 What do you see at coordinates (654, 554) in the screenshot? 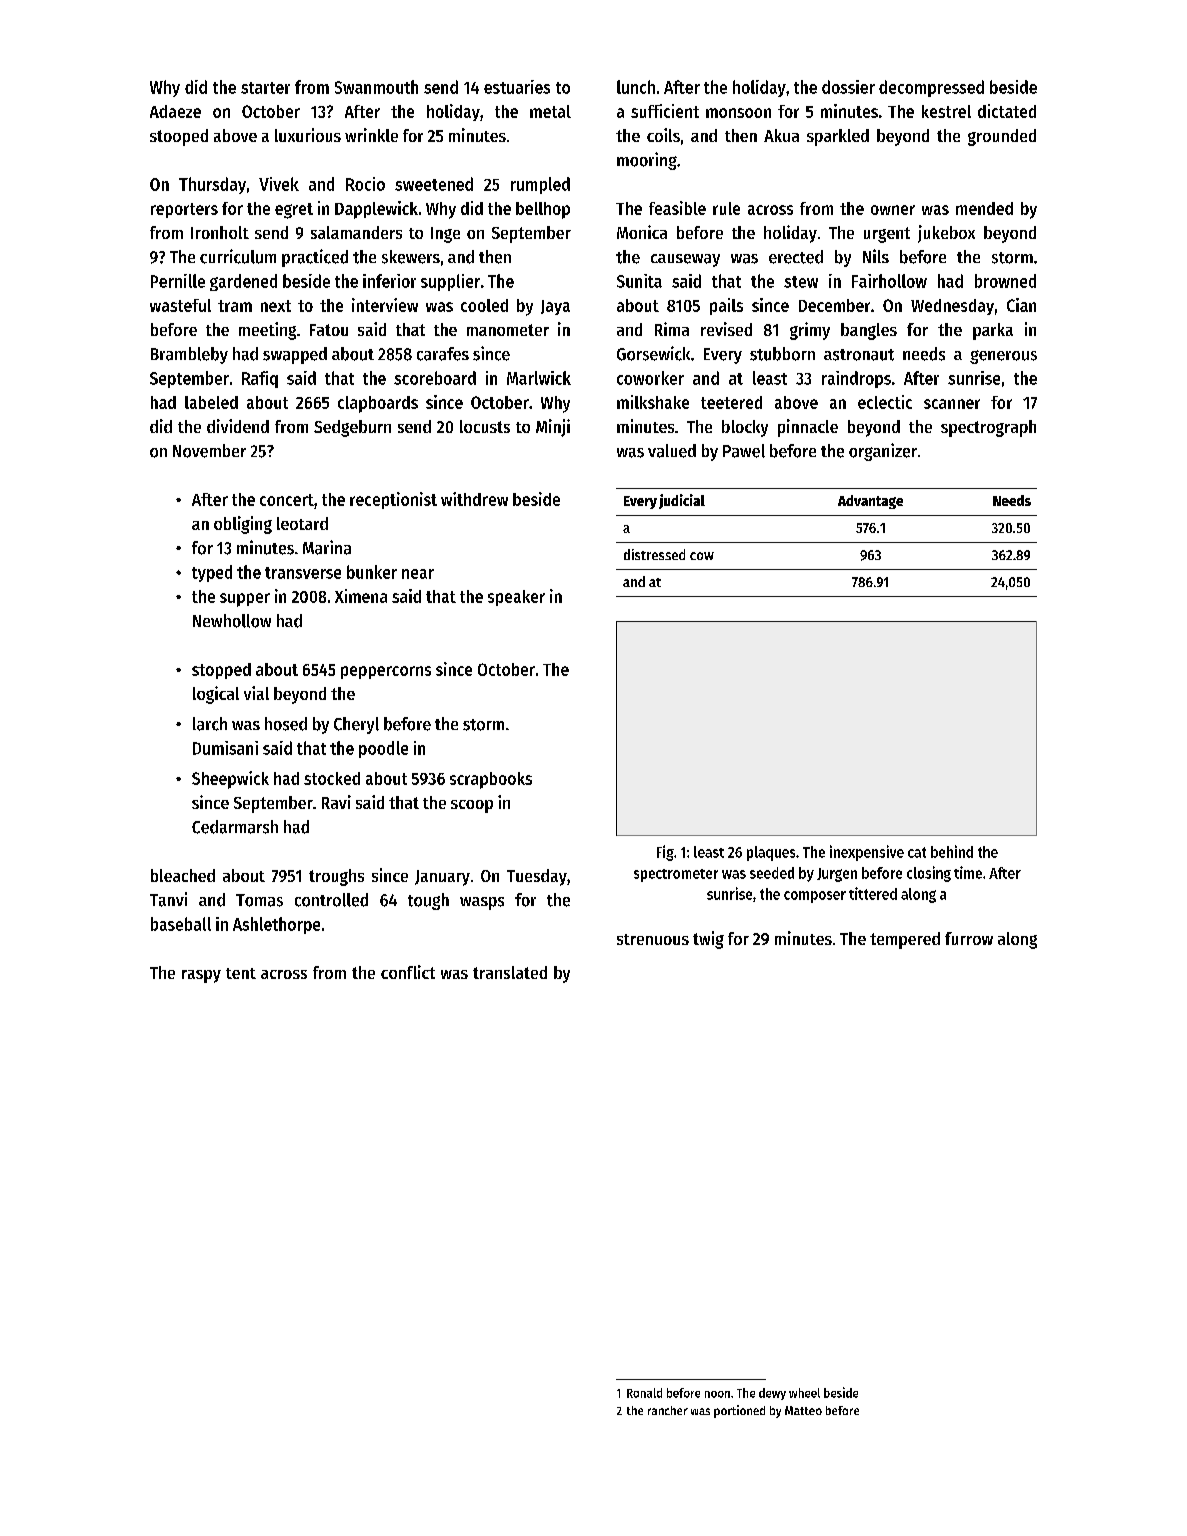
I see `distressed` at bounding box center [654, 554].
